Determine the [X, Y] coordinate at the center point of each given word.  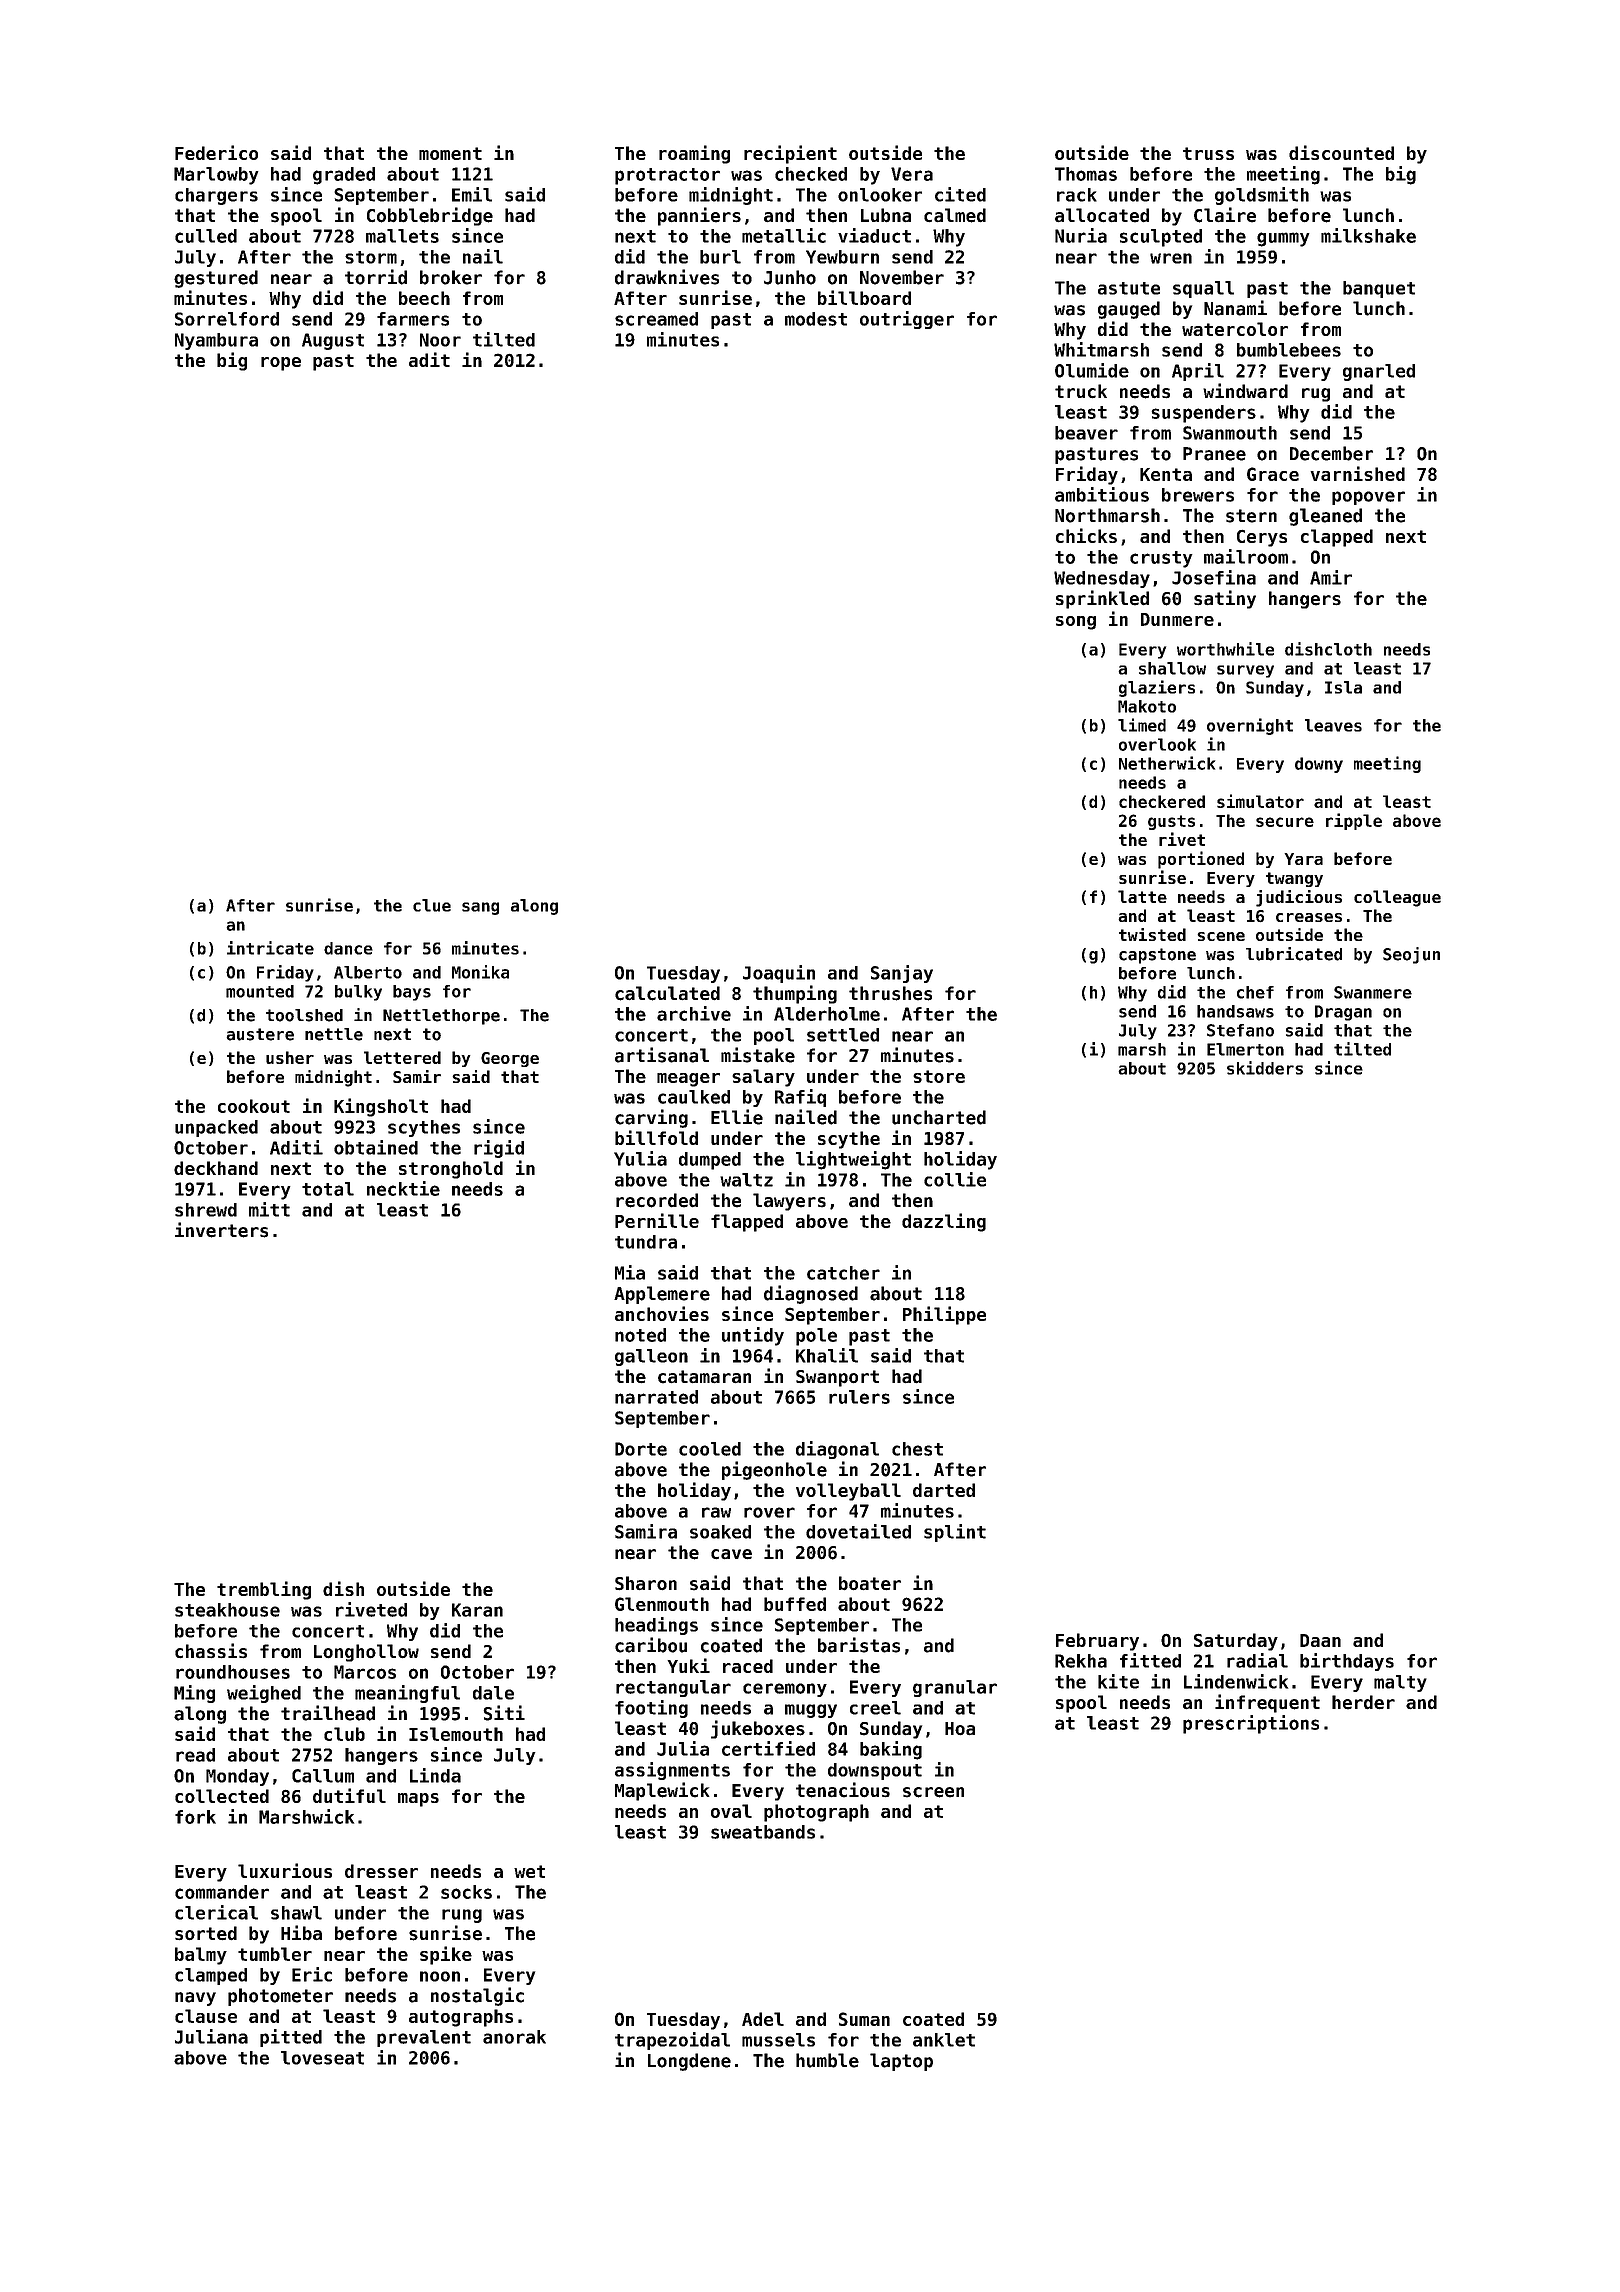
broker [451, 277]
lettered [402, 1057]
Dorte [641, 1449]
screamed [656, 319]
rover [769, 1512]
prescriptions [1251, 1724]
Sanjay [902, 974]
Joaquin [779, 974]
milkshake [1368, 235]
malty [1400, 1683]
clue [432, 905]
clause [206, 2016]
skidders [1265, 1068]
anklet [944, 2040]
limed [1142, 725]
